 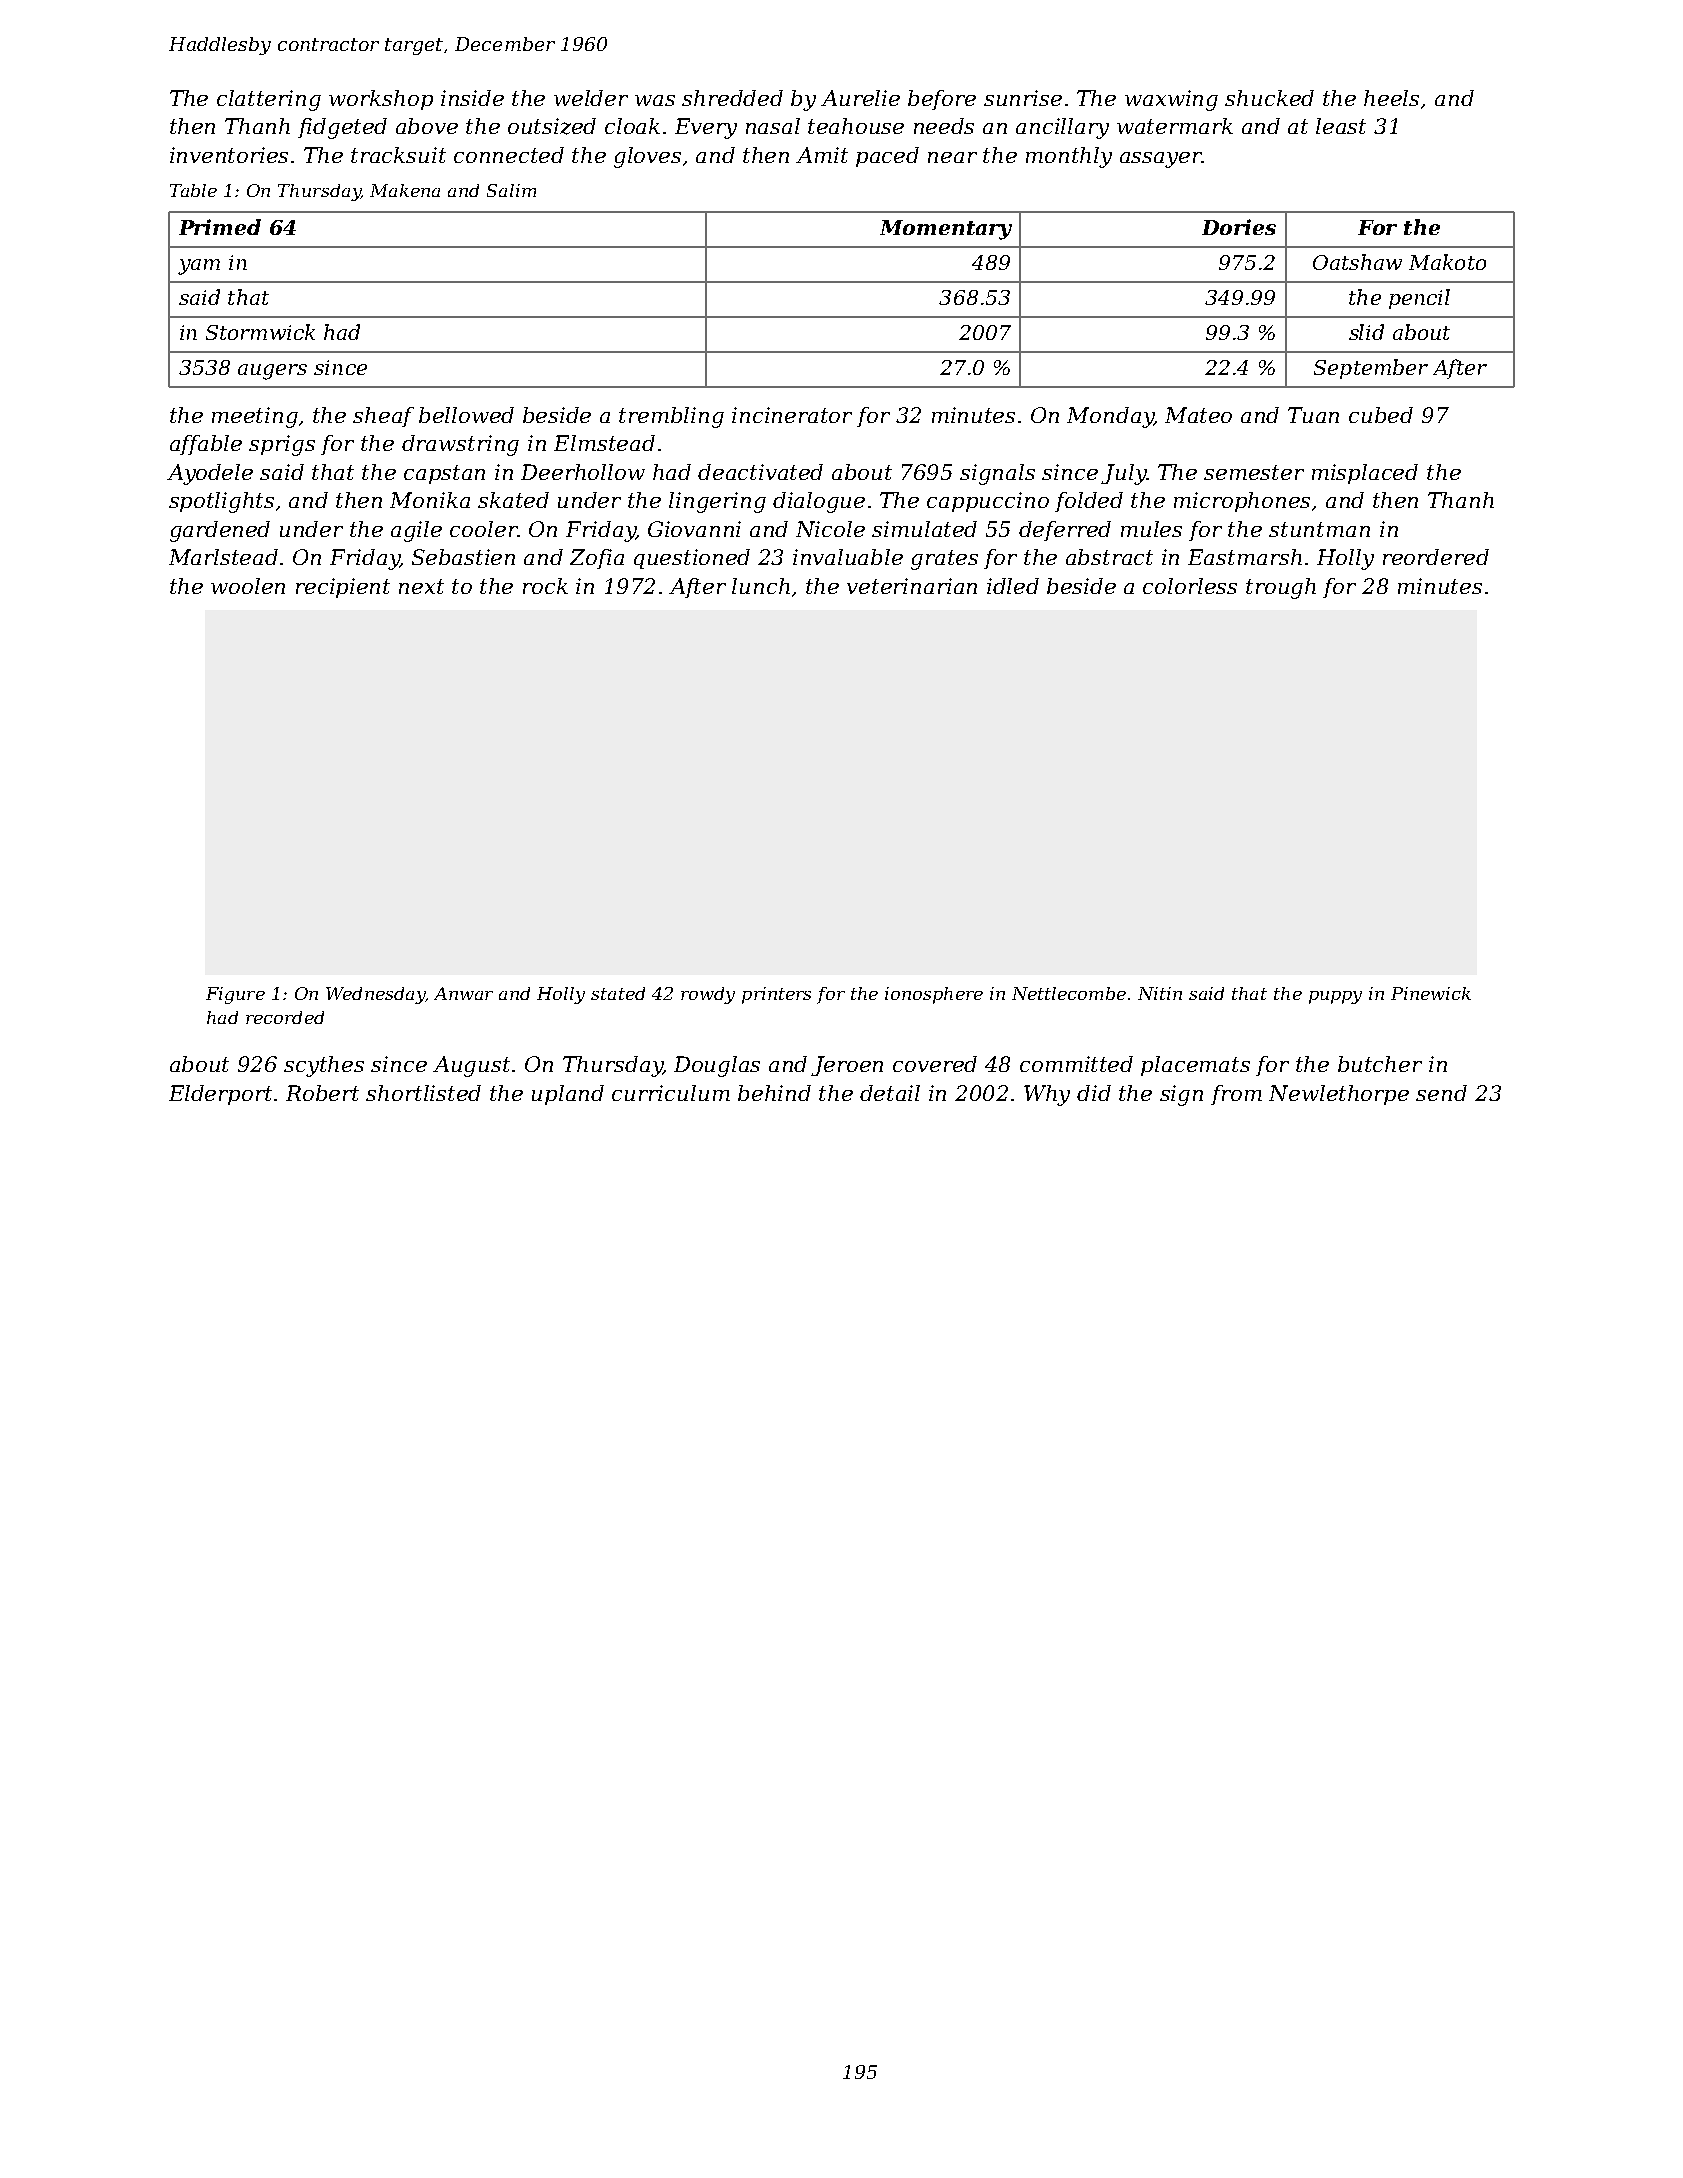 What do you see at coordinates (1109, 557) in the document?
I see `abstract` at bounding box center [1109, 557].
